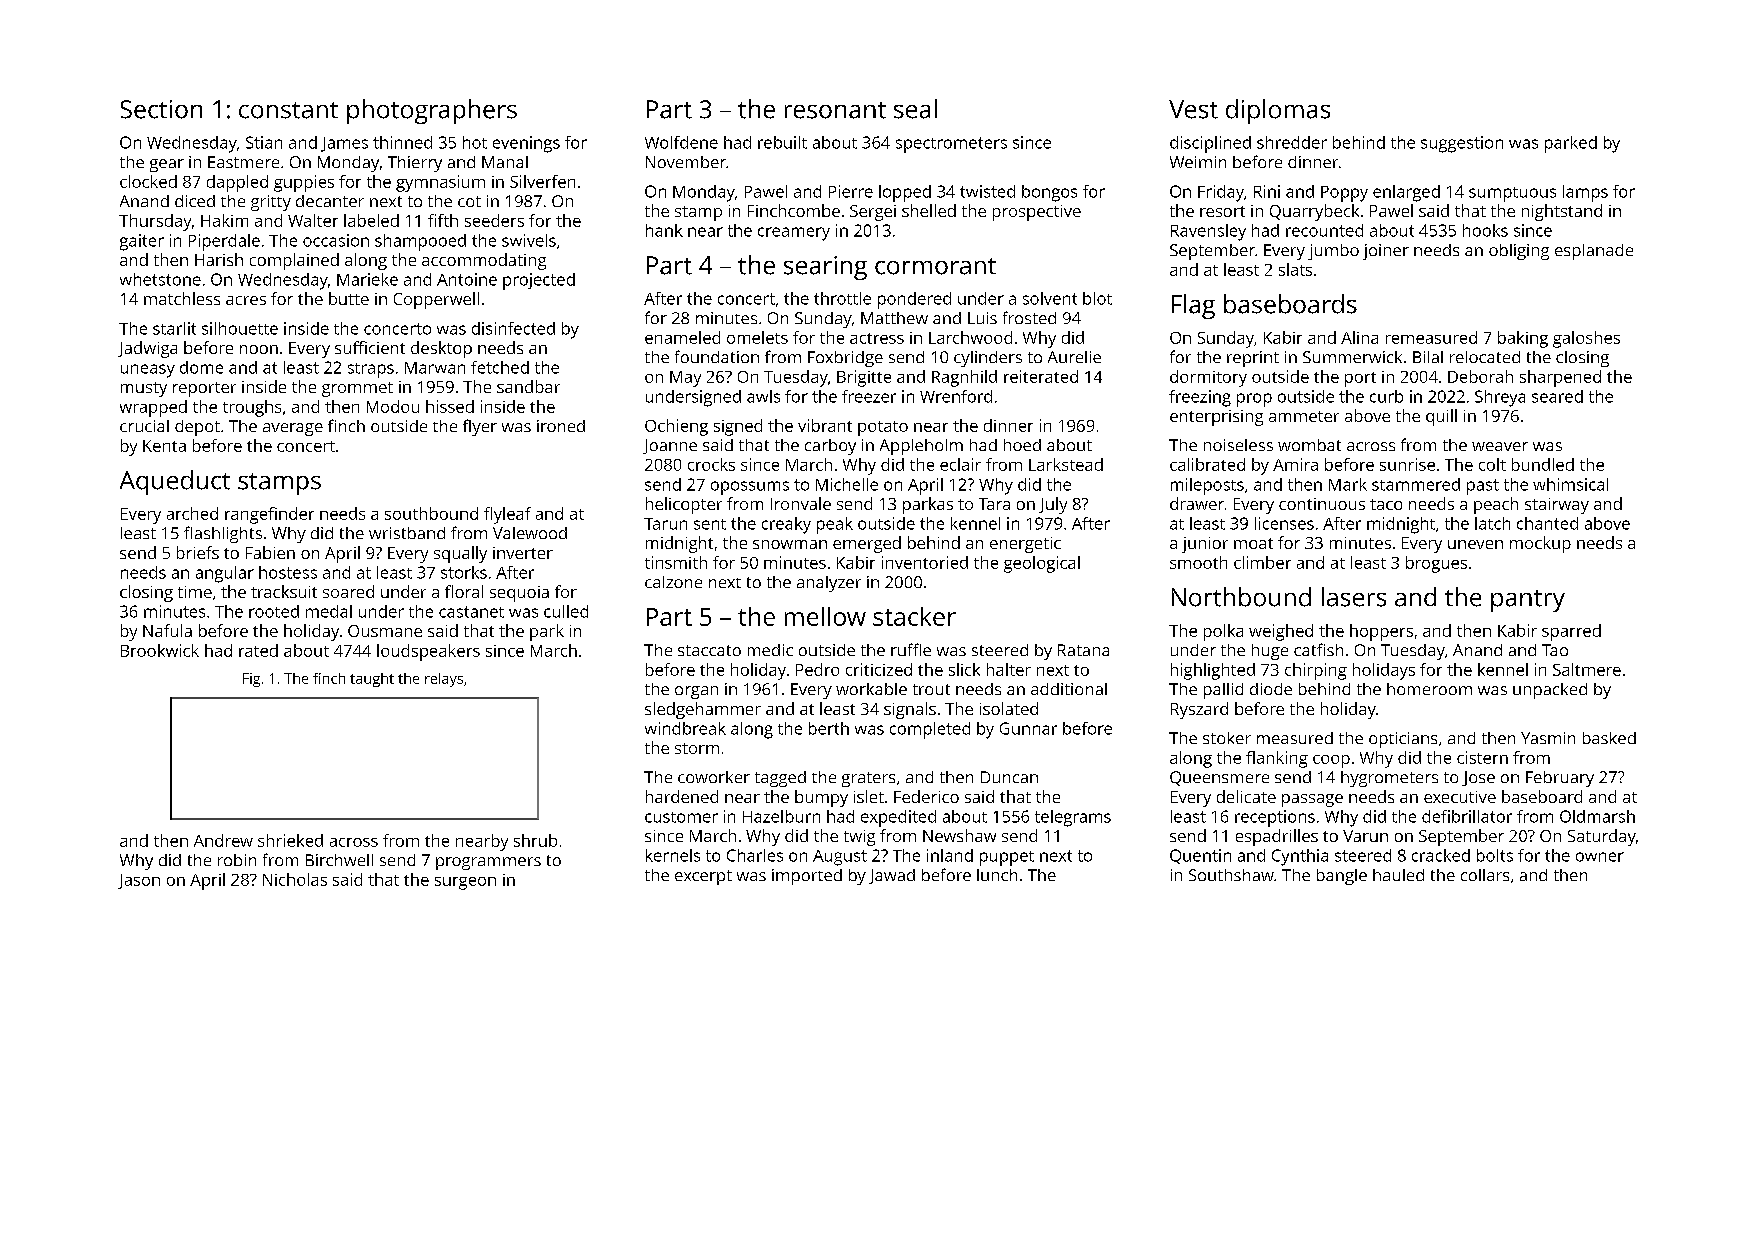  What do you see at coordinates (144, 426) in the page?
I see `crucial` at bounding box center [144, 426].
